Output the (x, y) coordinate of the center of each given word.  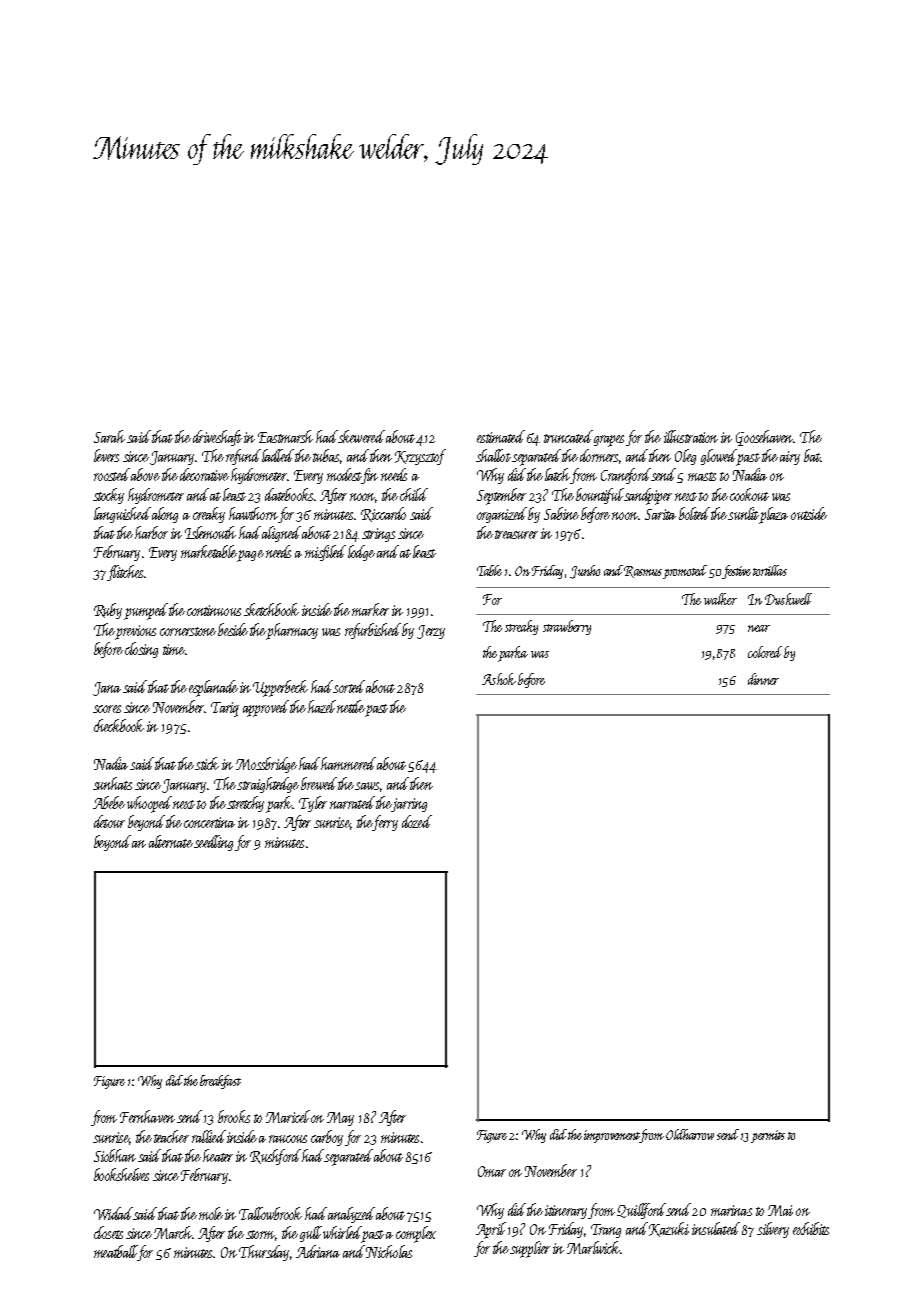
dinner (763, 679)
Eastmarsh (285, 436)
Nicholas (389, 1251)
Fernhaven (147, 1116)
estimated (501, 436)
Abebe (109, 802)
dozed (417, 821)
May (340, 1119)
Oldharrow (690, 1134)
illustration (691, 436)
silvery (773, 1230)
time (174, 649)
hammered (349, 763)
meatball (115, 1251)
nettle (351, 706)
